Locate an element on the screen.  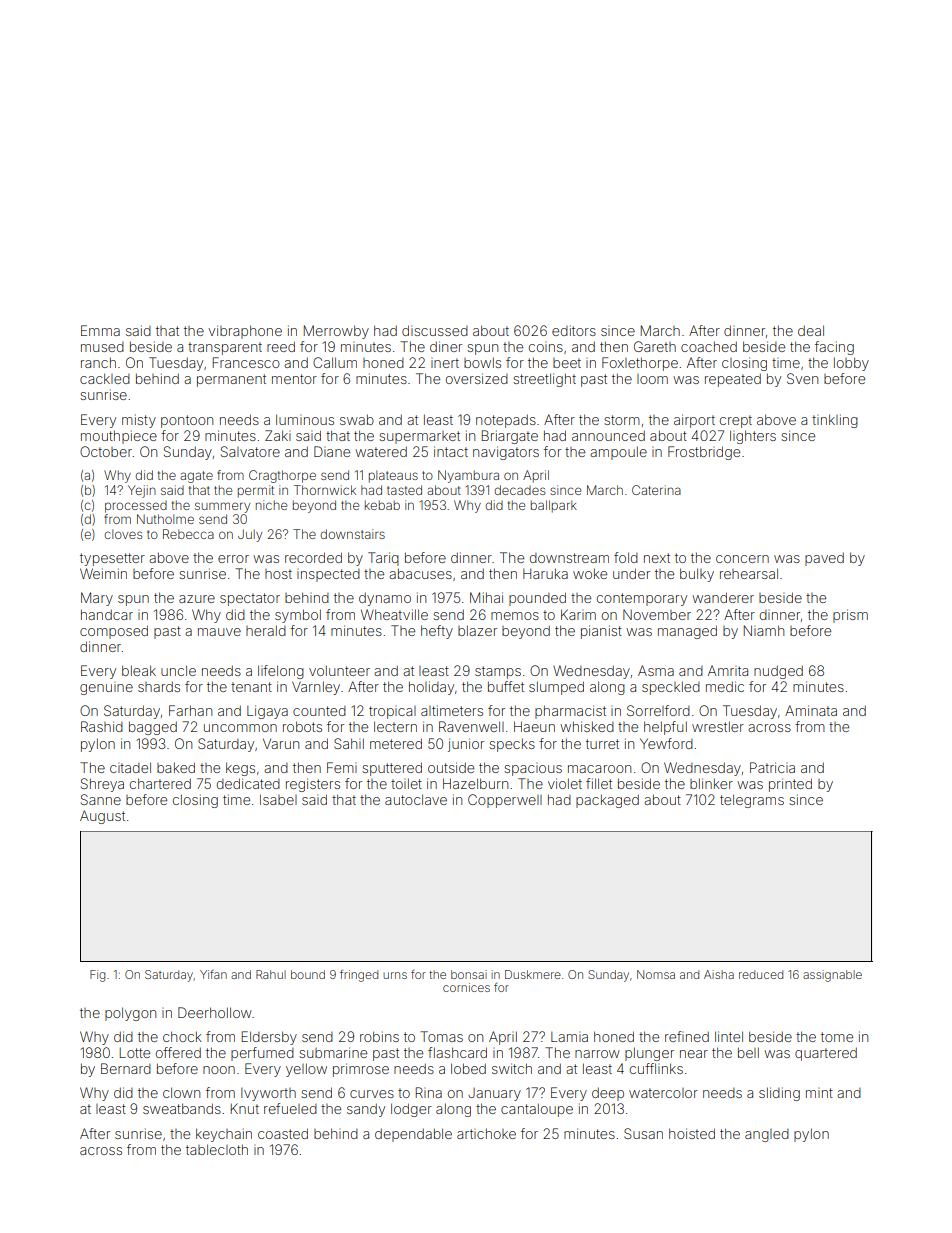
oversized is located at coordinates (477, 378).
